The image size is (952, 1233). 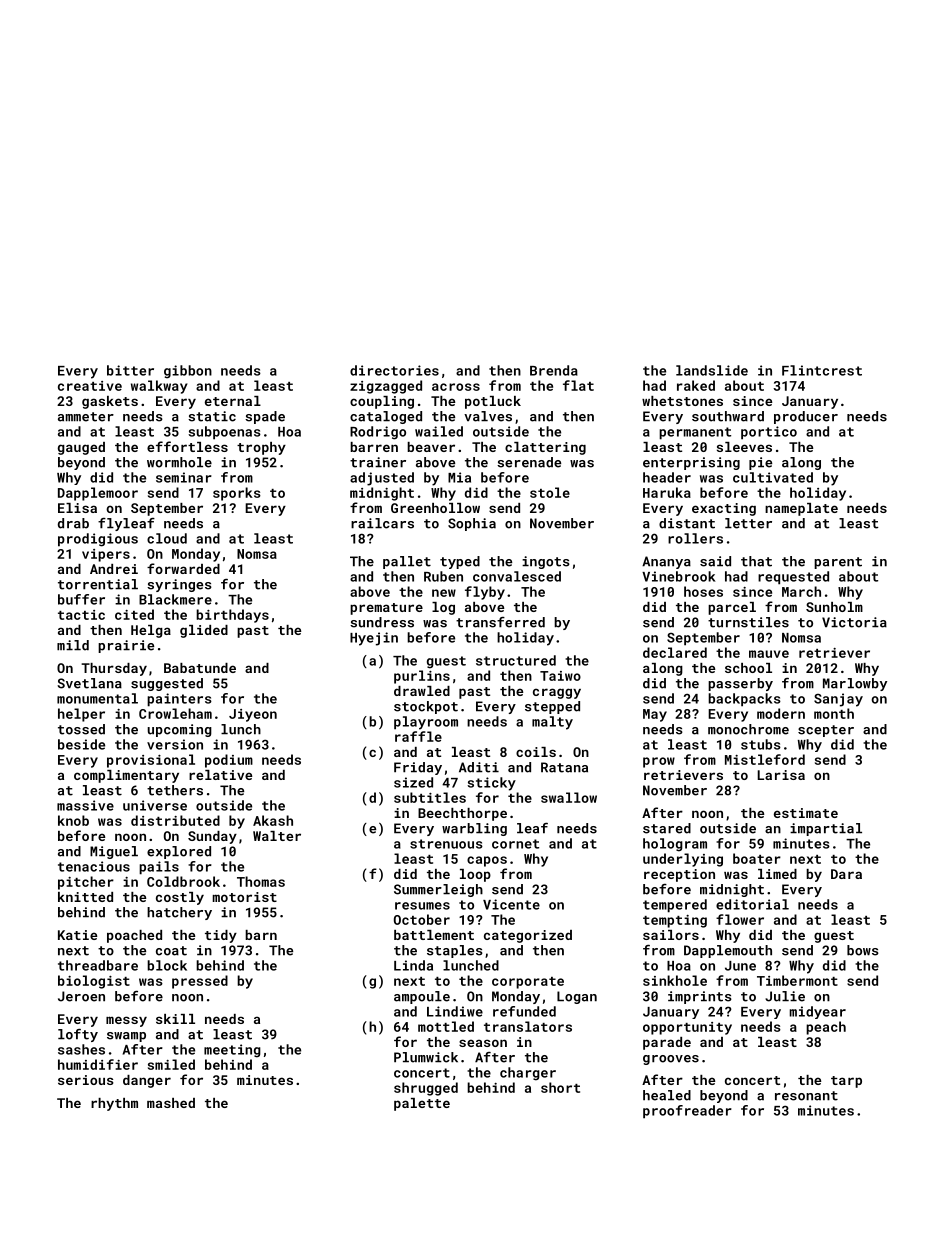 What do you see at coordinates (261, 935) in the document?
I see `barn` at bounding box center [261, 935].
